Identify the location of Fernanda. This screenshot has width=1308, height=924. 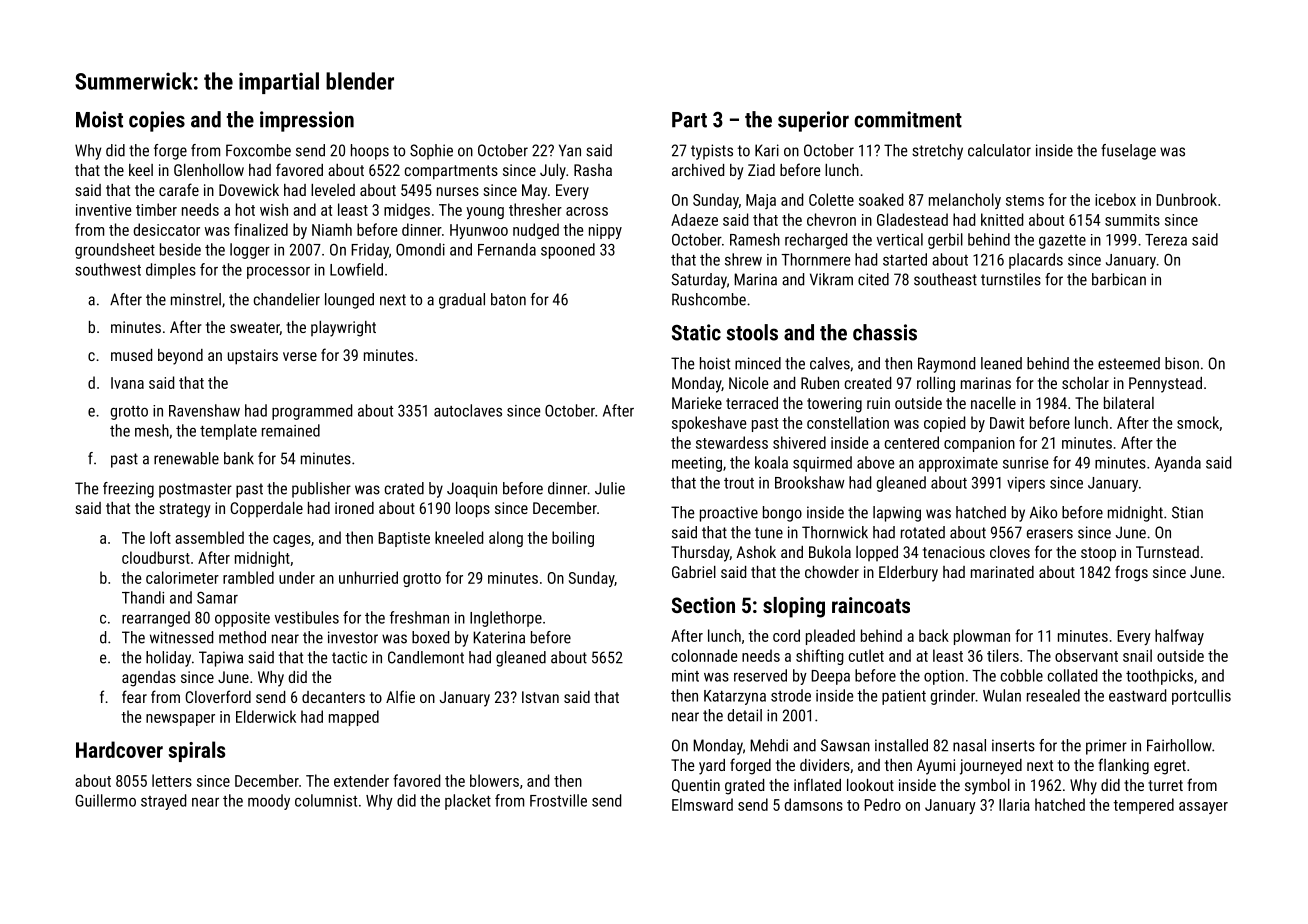
(507, 249).
